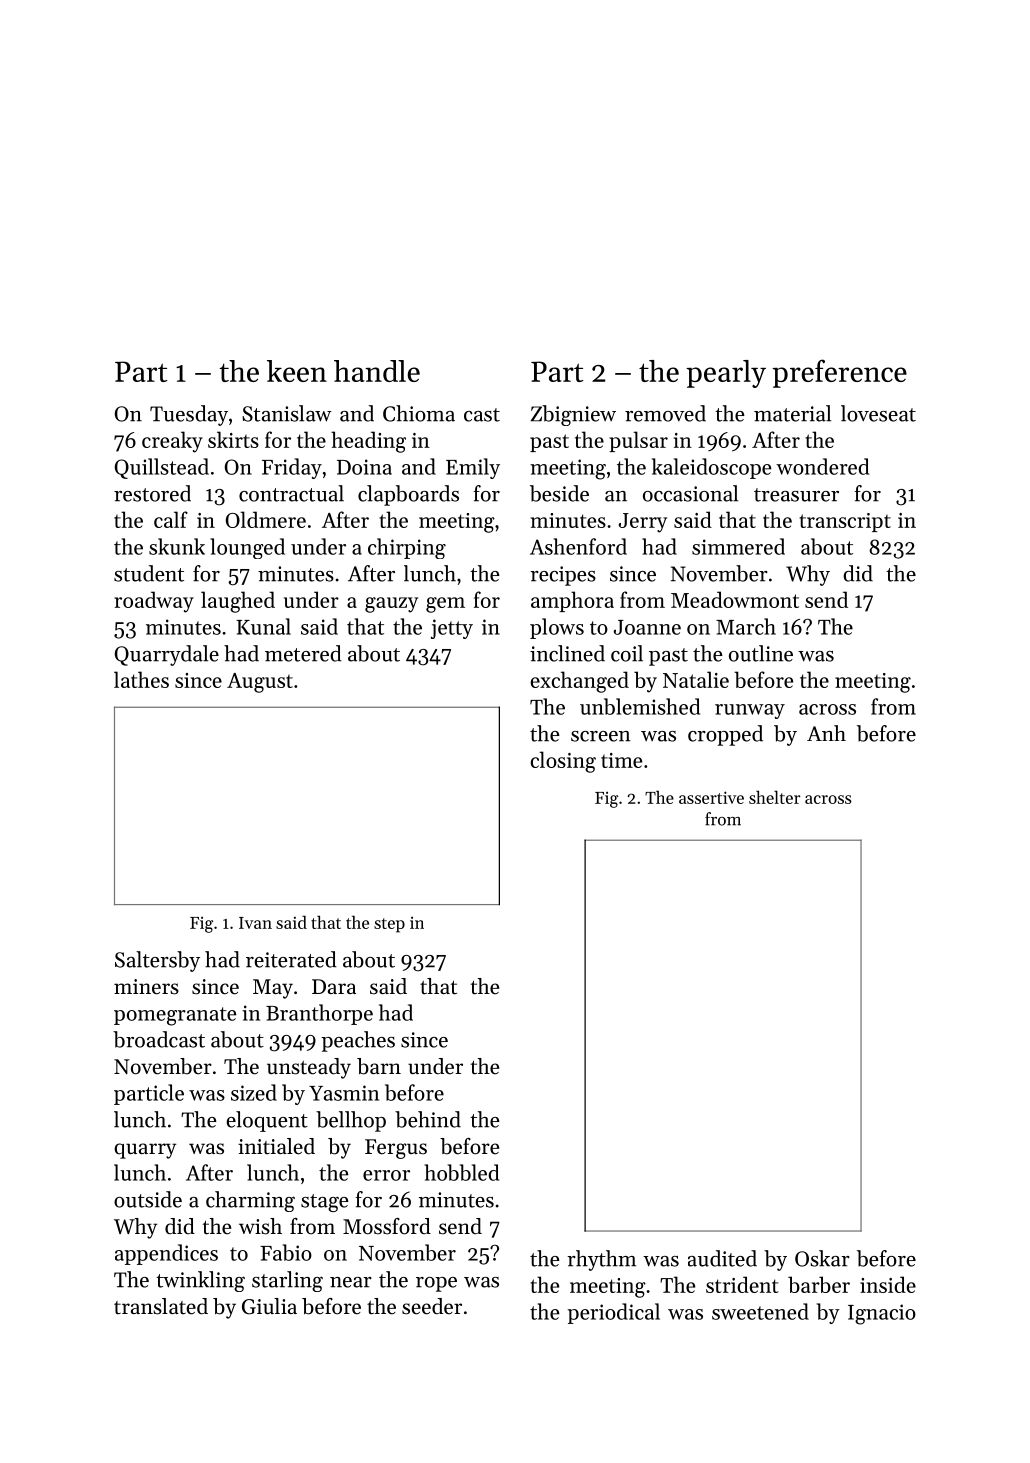 This document has width=1030, height=1463. What do you see at coordinates (260, 683) in the document?
I see `August` at bounding box center [260, 683].
